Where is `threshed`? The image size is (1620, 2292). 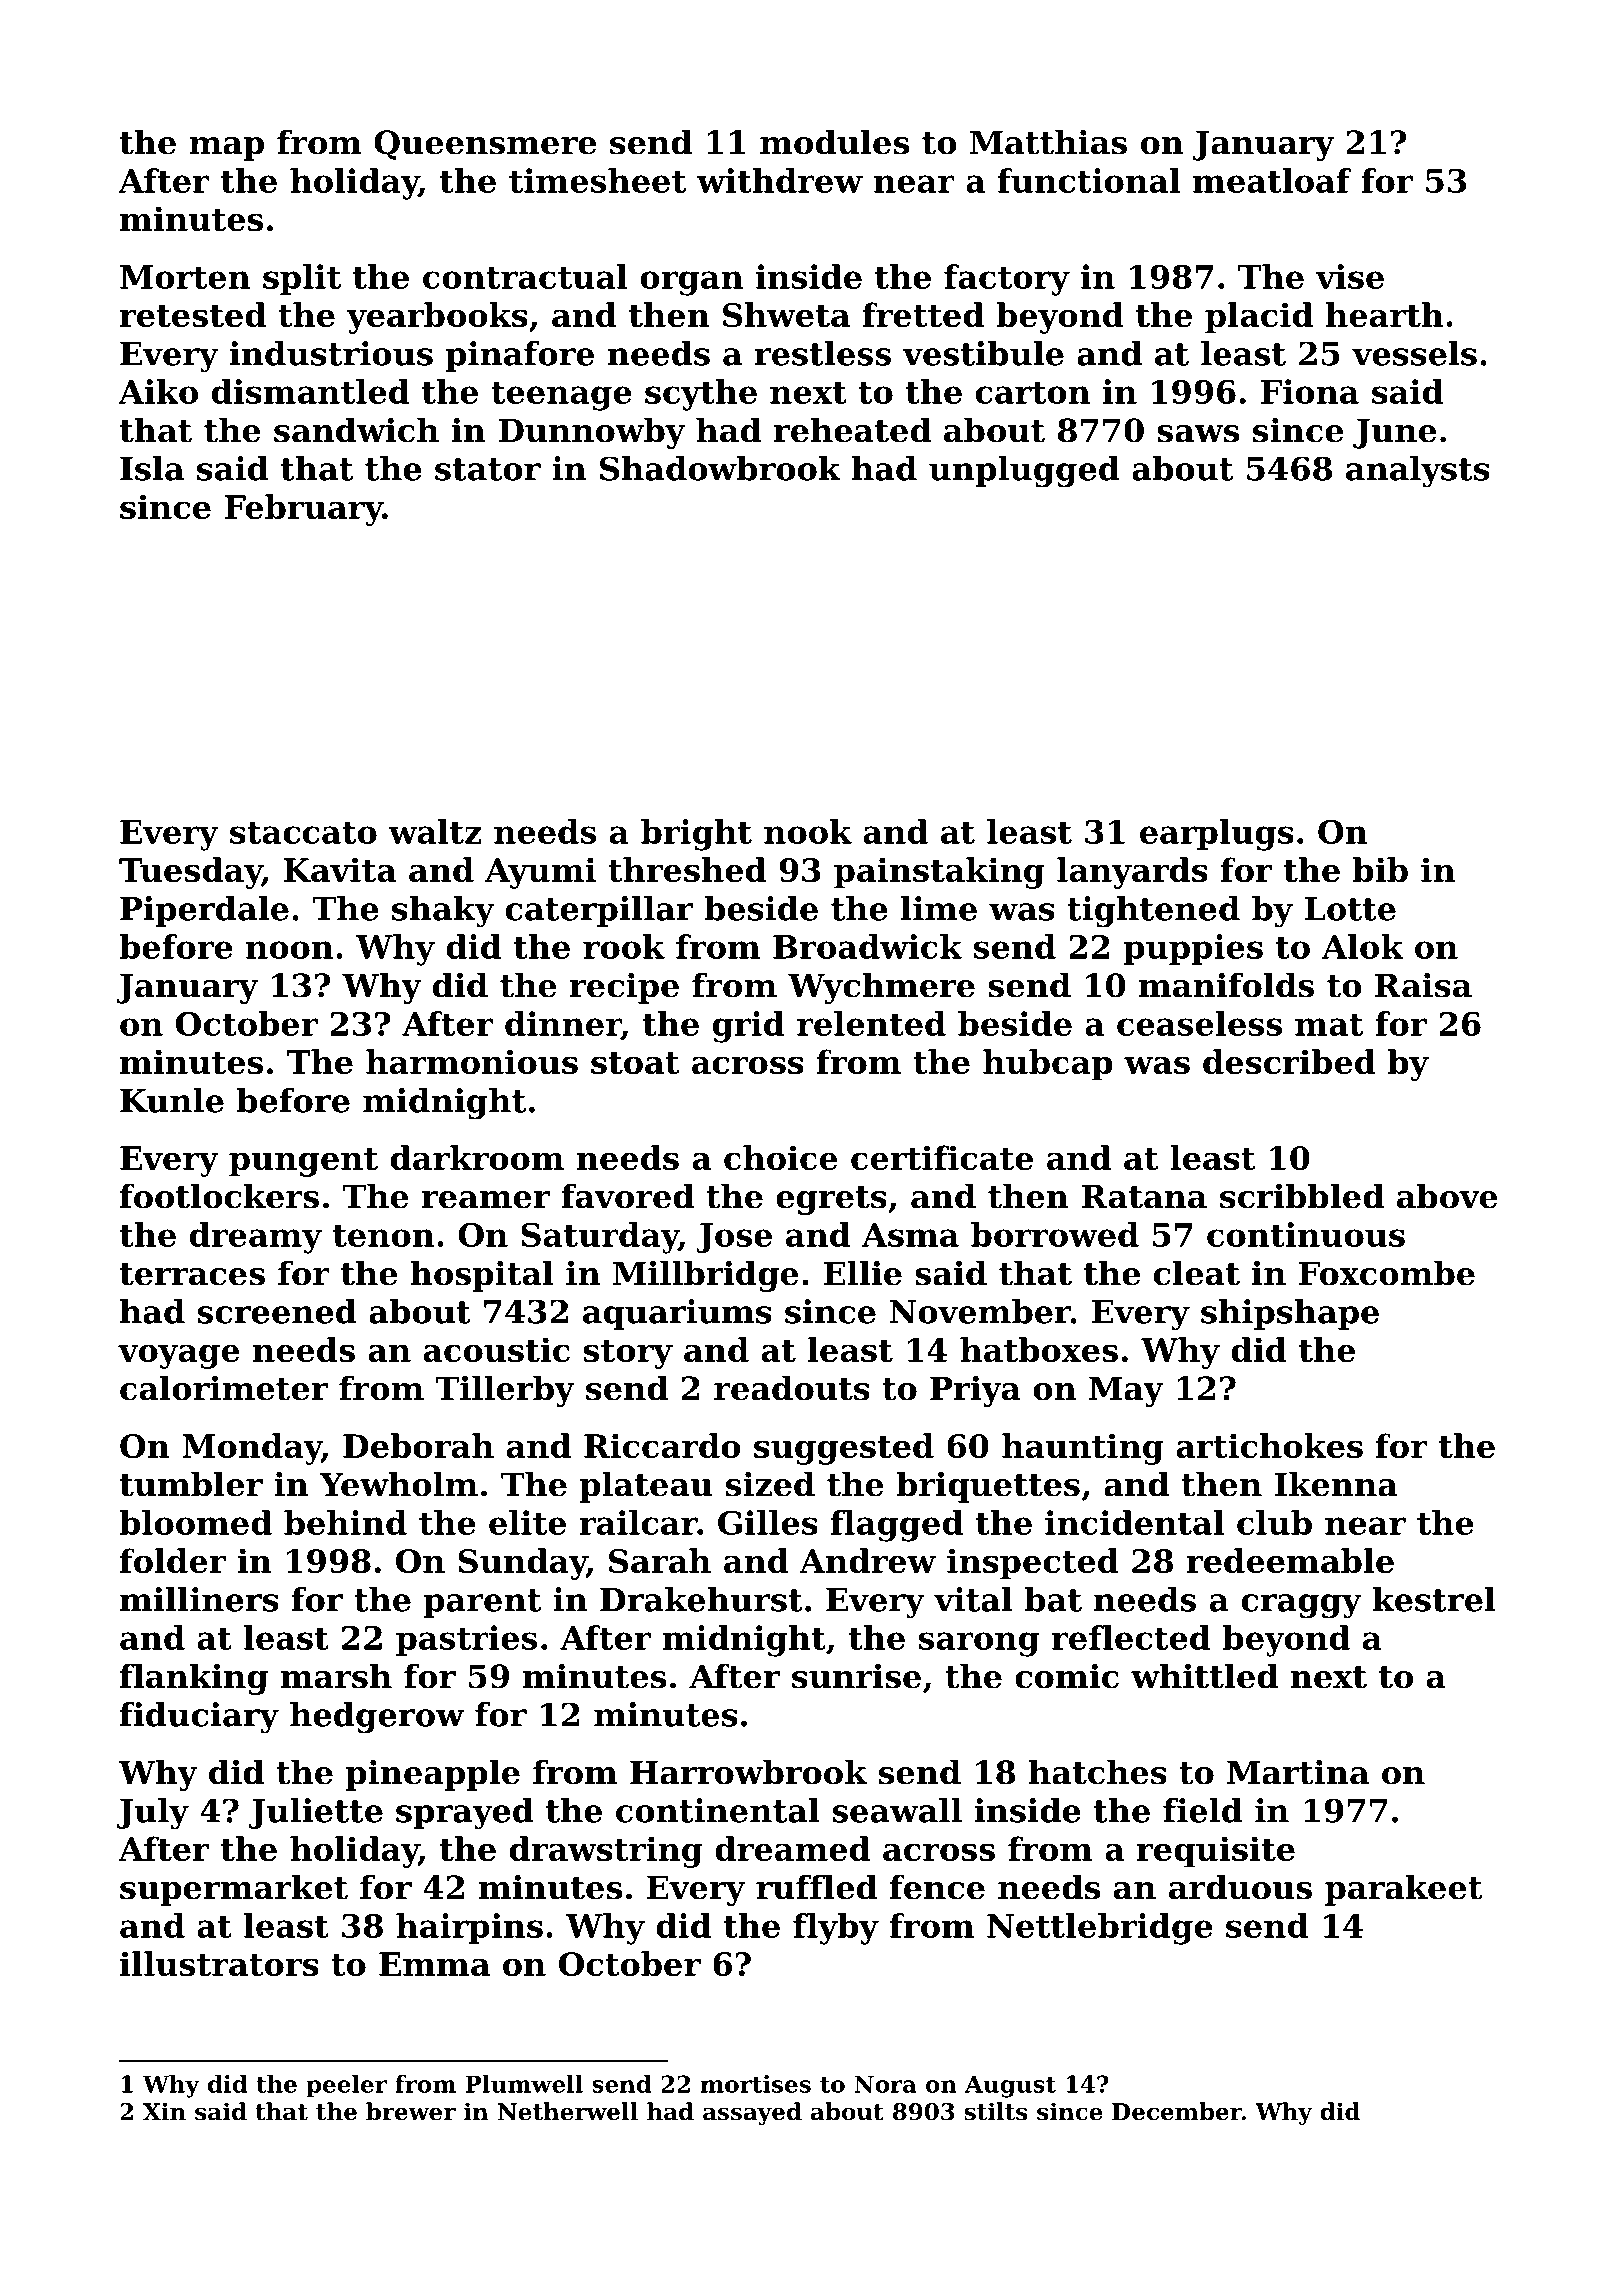
threshed is located at coordinates (687, 869).
